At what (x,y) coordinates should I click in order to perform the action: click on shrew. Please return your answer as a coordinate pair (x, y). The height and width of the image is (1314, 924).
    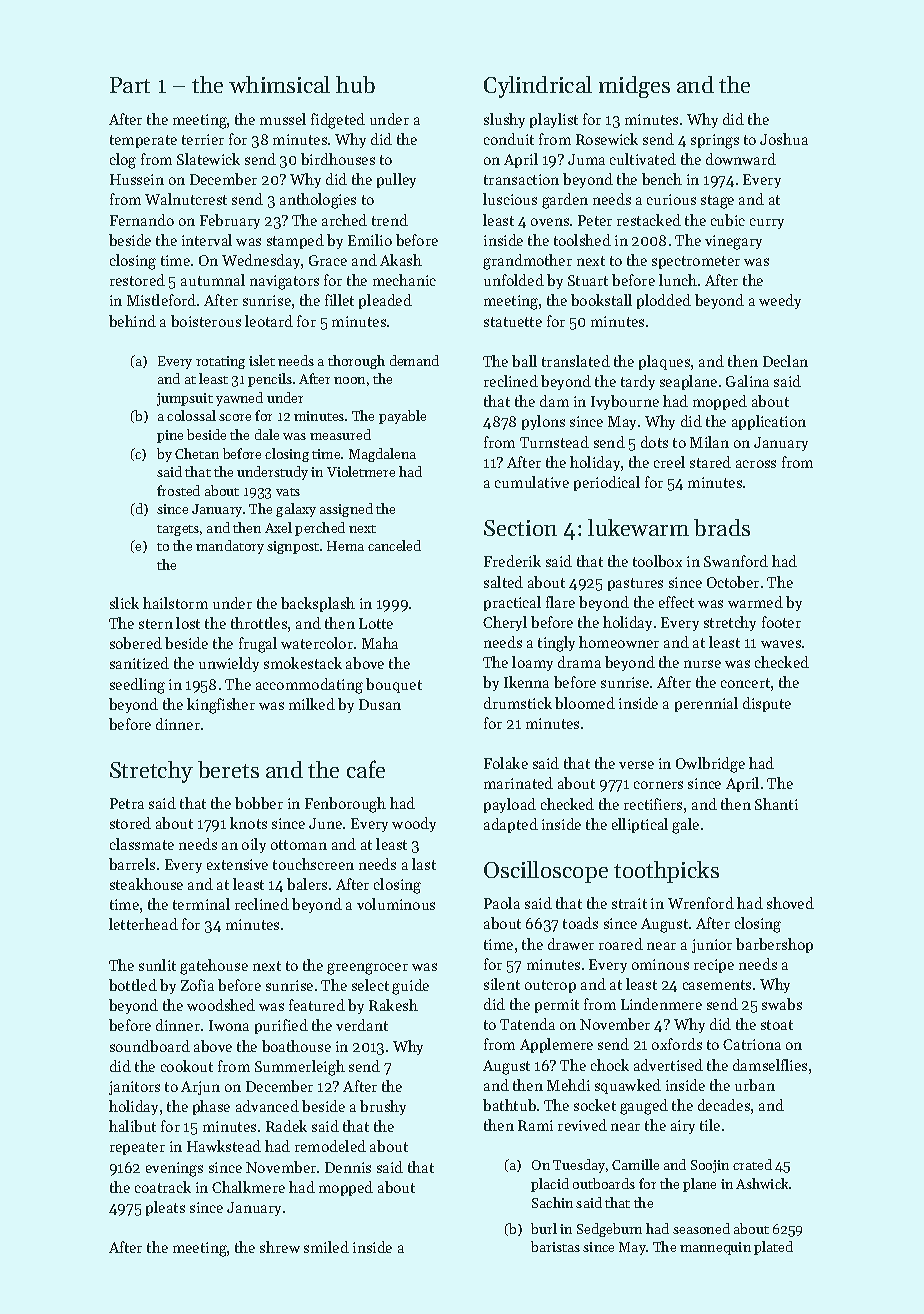
    Looking at the image, I should click on (280, 1247).
